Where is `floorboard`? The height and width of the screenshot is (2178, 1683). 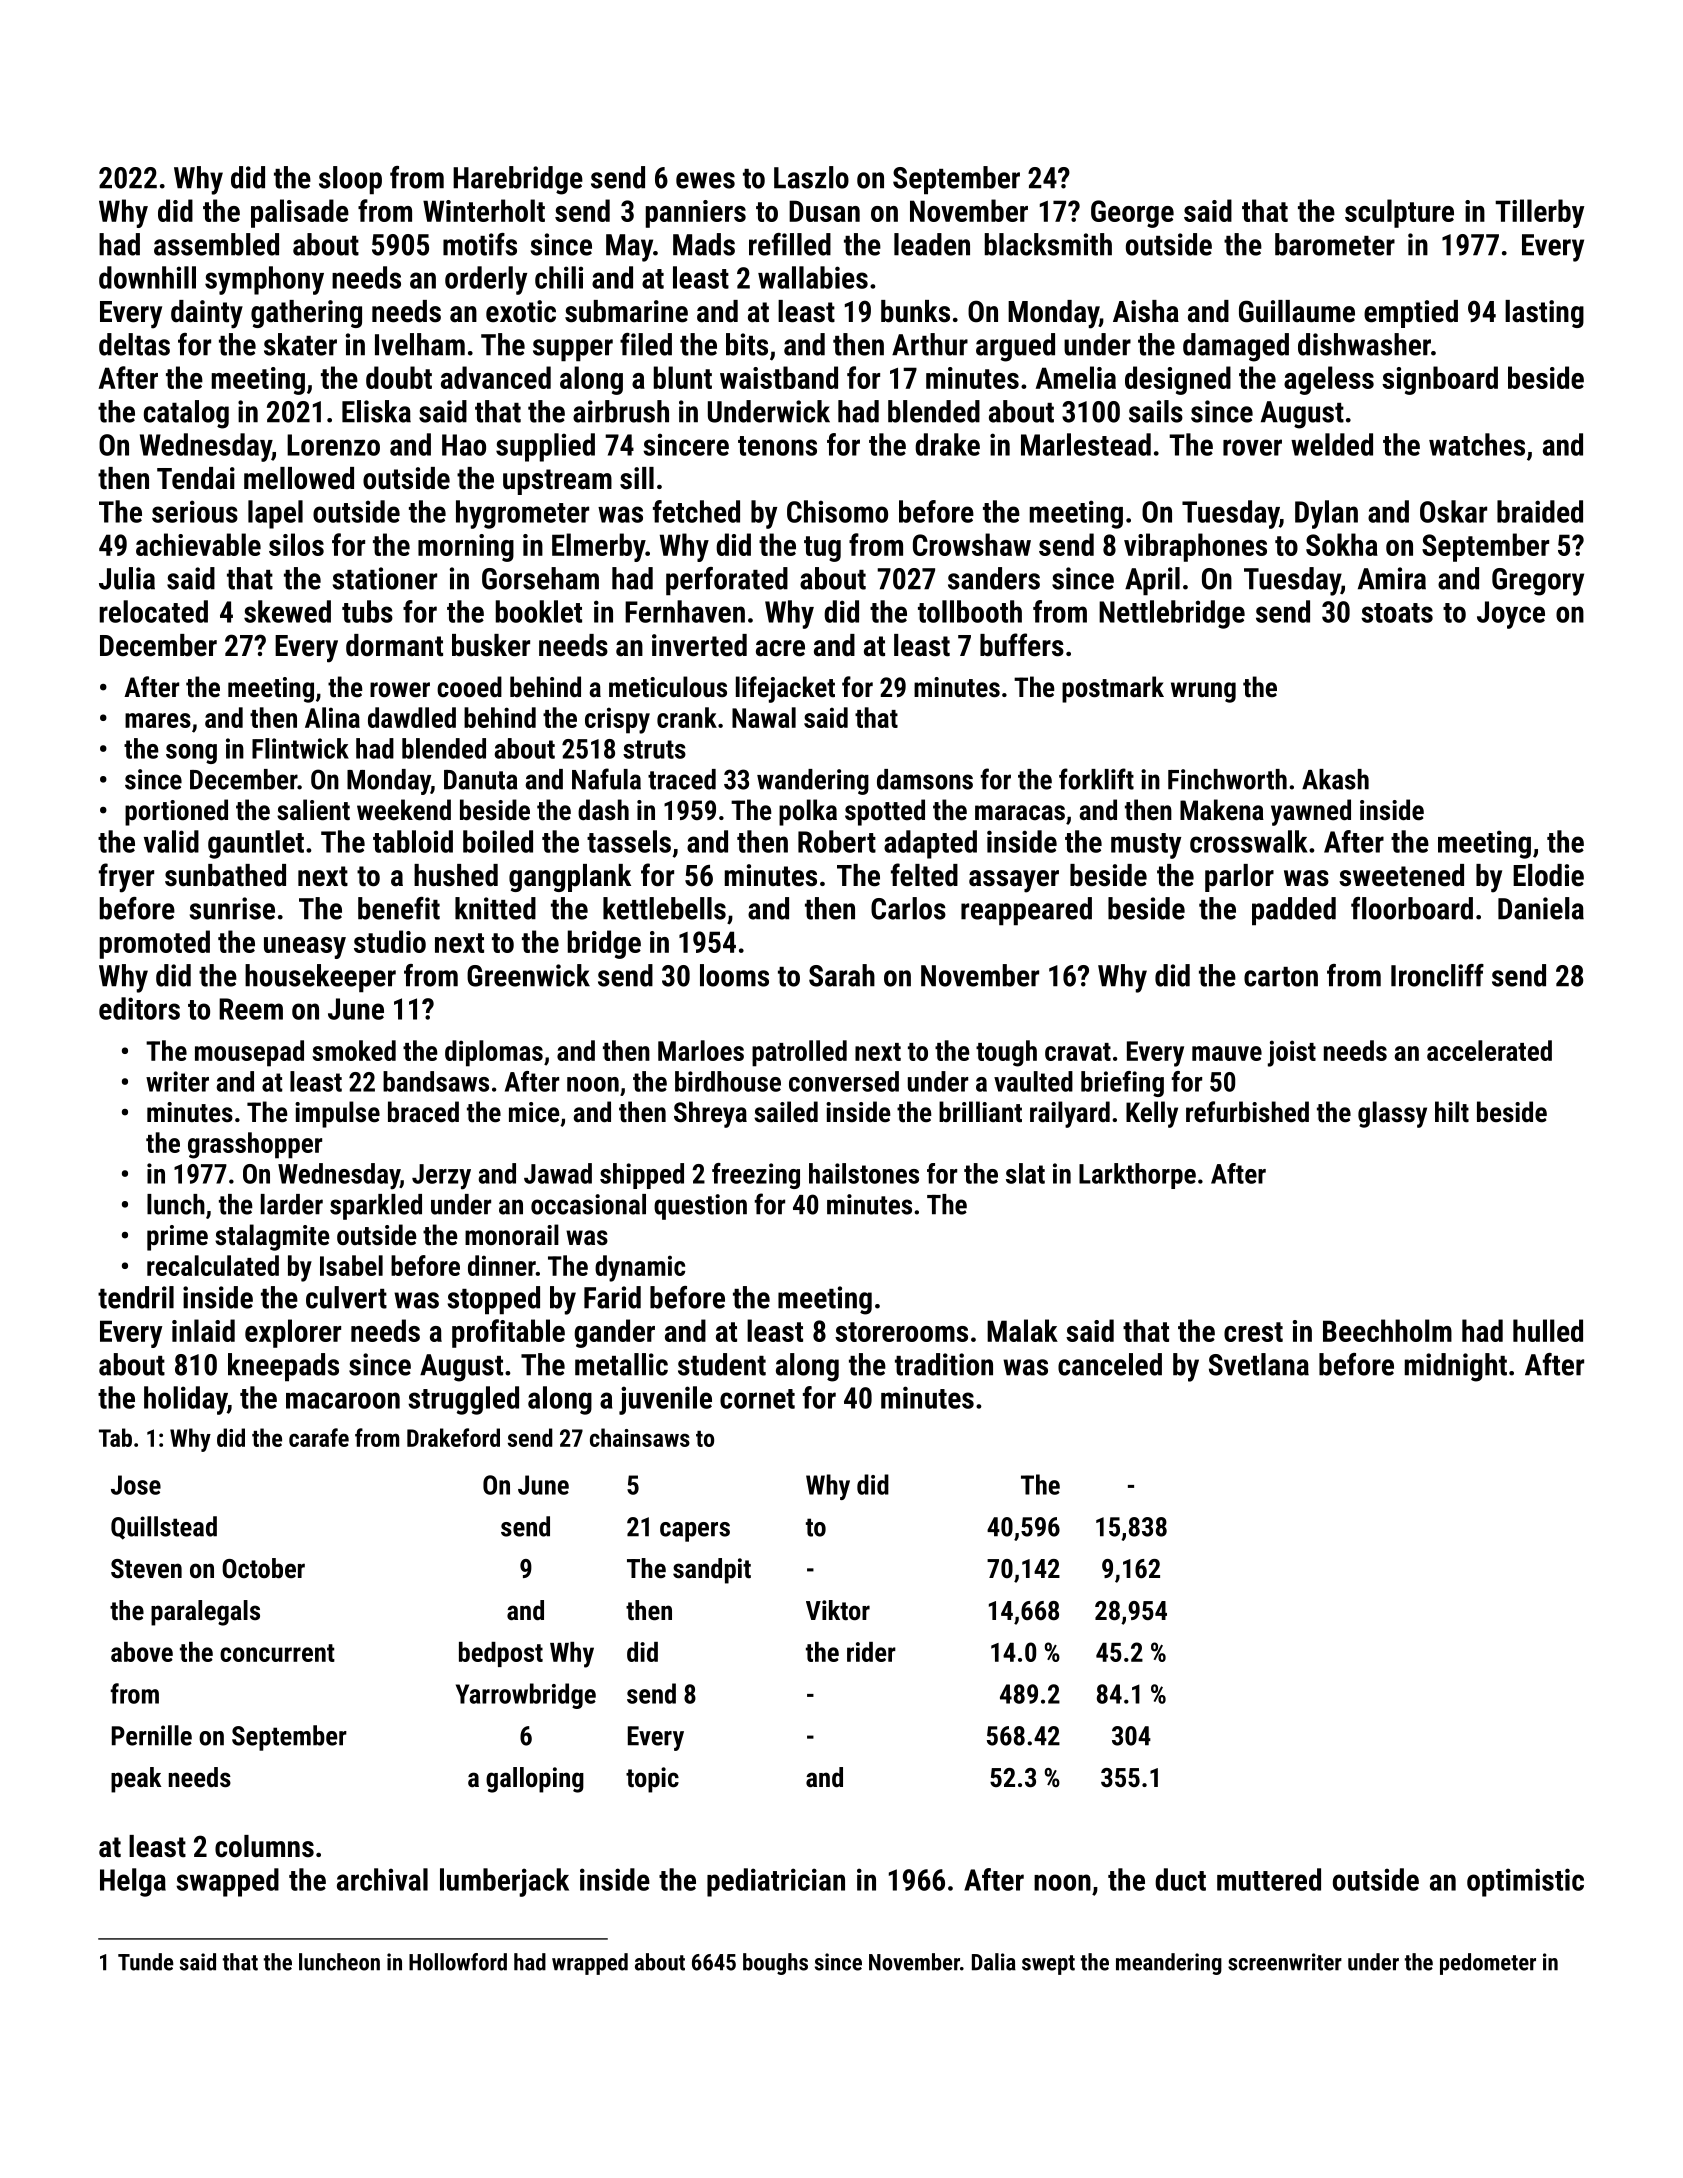 floorboard is located at coordinates (1412, 908).
